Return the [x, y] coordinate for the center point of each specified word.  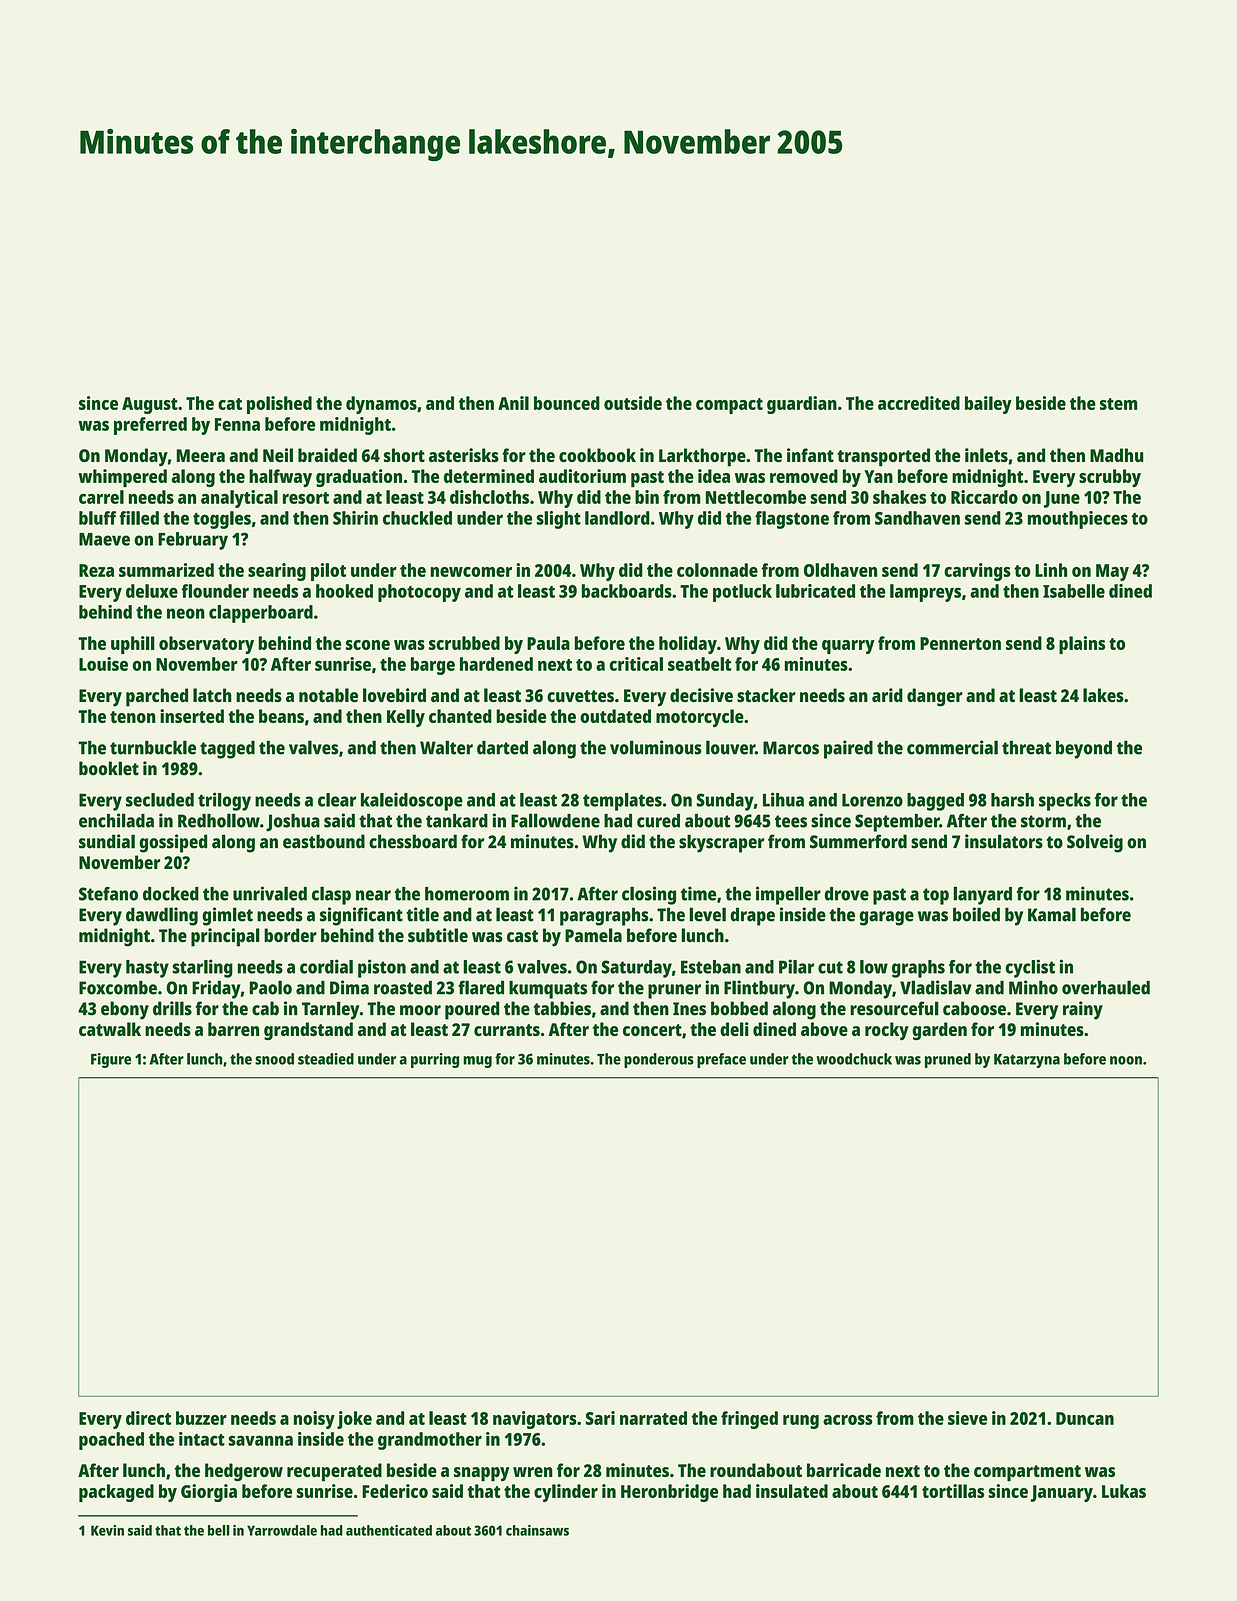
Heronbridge [669, 1493]
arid [887, 695]
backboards [627, 591]
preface [721, 1060]
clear [337, 800]
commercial [952, 747]
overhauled [1106, 987]
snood [274, 1059]
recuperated [334, 1472]
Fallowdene [555, 820]
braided [327, 455]
